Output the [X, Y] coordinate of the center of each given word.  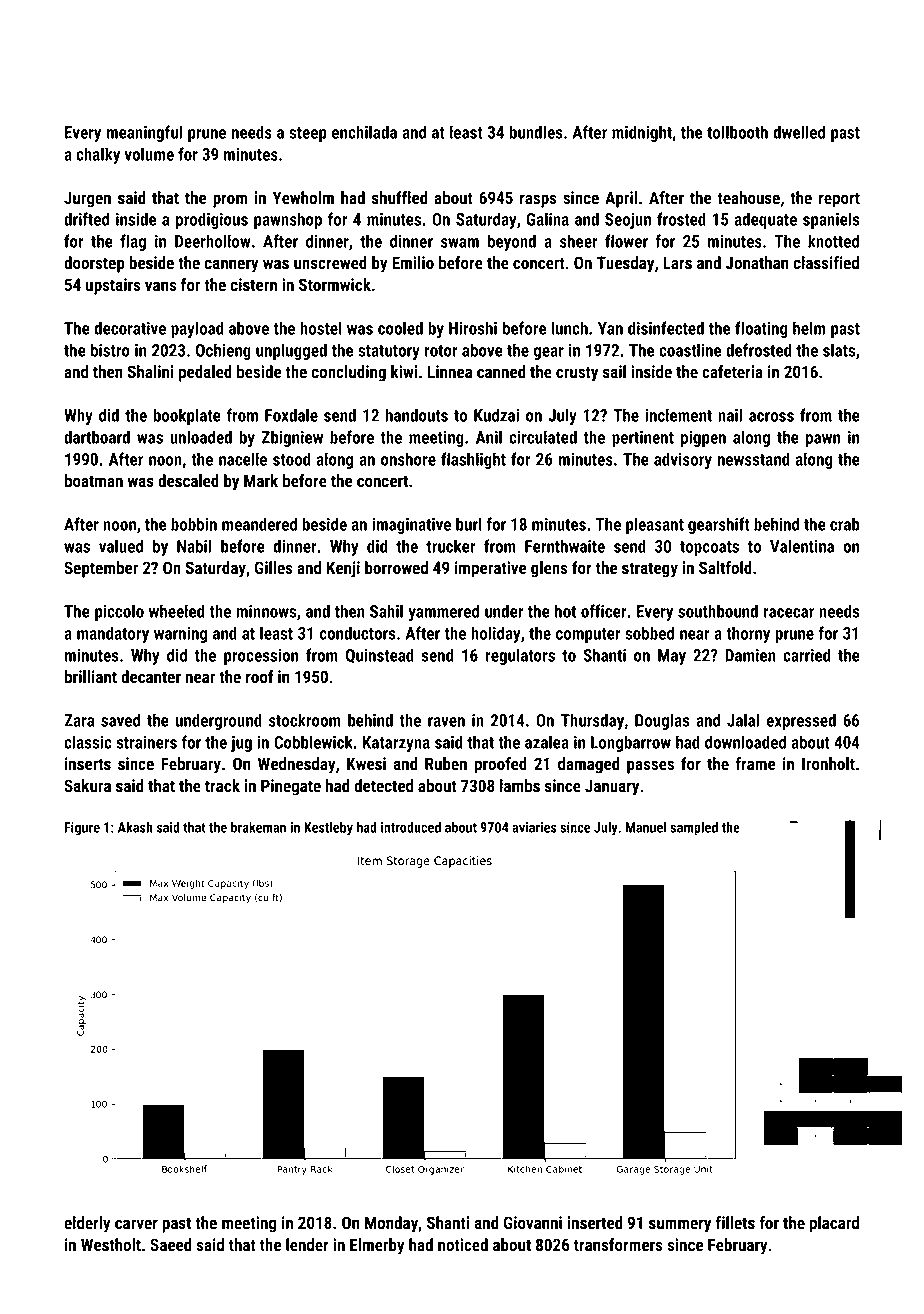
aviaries [534, 827]
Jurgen [87, 199]
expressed [801, 721]
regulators [520, 656]
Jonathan [757, 262]
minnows [266, 611]
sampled [694, 829]
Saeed [171, 1244]
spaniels [831, 220]
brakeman [258, 827]
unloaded [201, 437]
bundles [536, 132]
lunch [570, 328]
